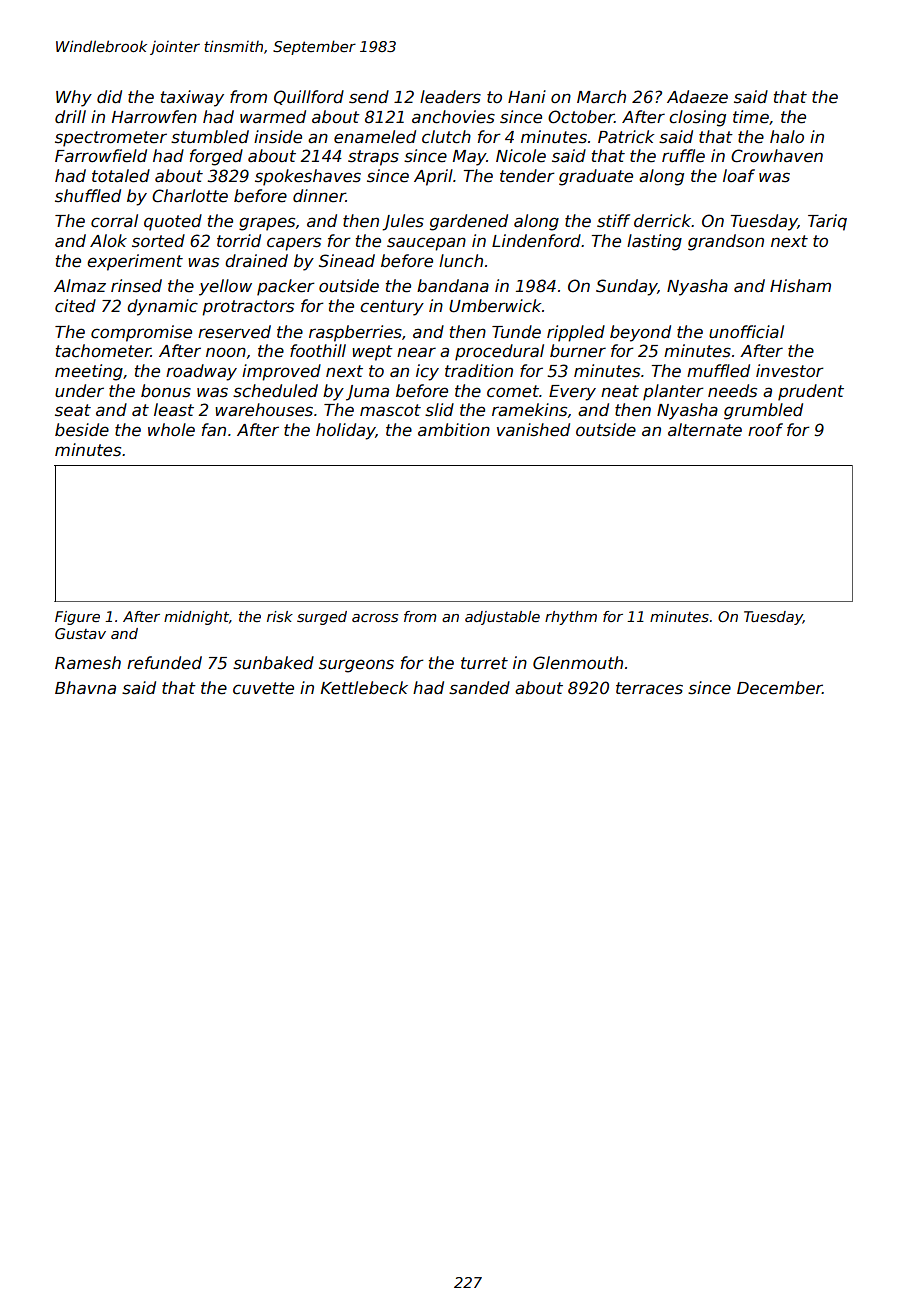 The width and height of the page is (908, 1316). What do you see at coordinates (779, 688) in the page?
I see `December` at bounding box center [779, 688].
